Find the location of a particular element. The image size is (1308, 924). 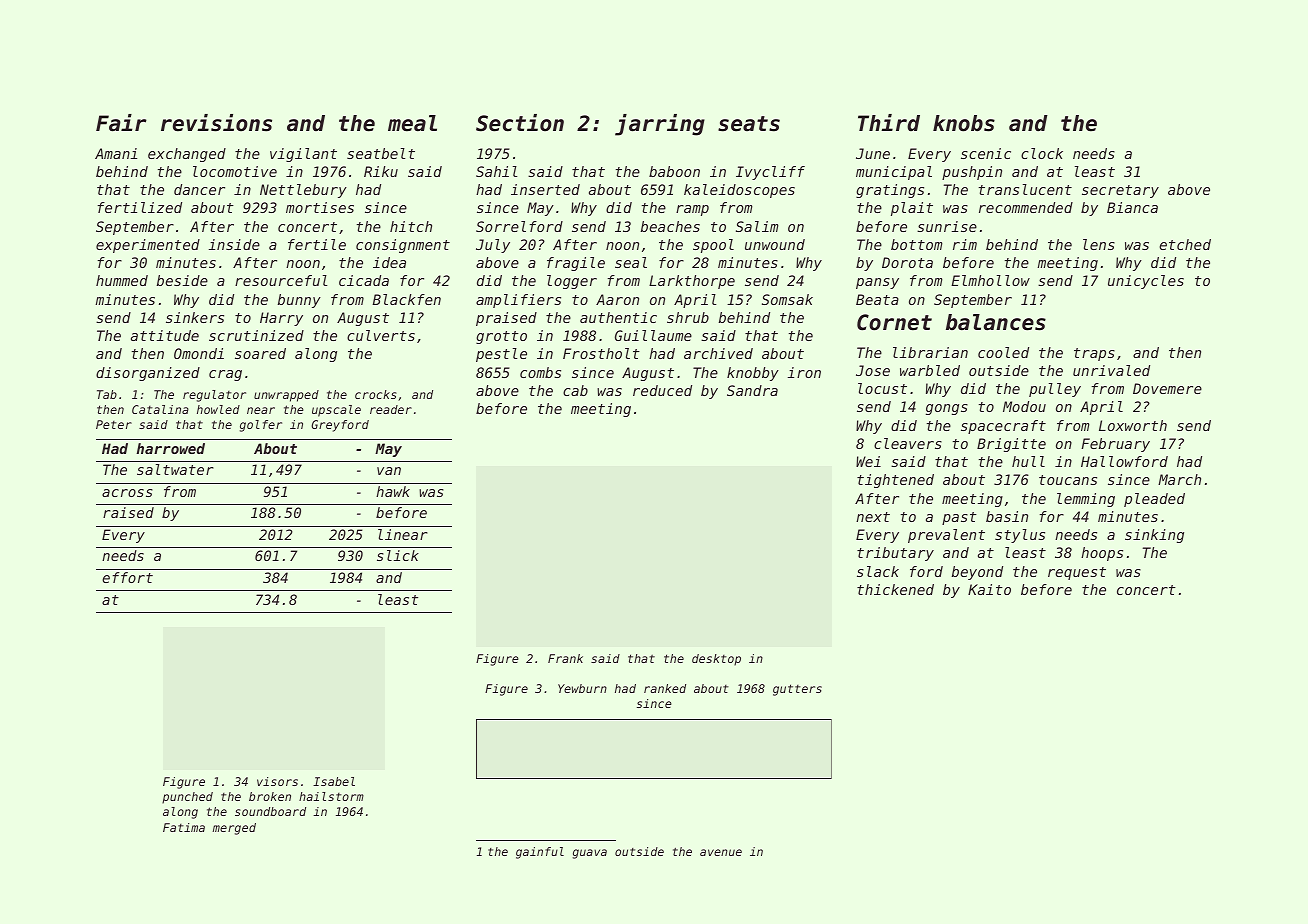

next is located at coordinates (873, 517).
